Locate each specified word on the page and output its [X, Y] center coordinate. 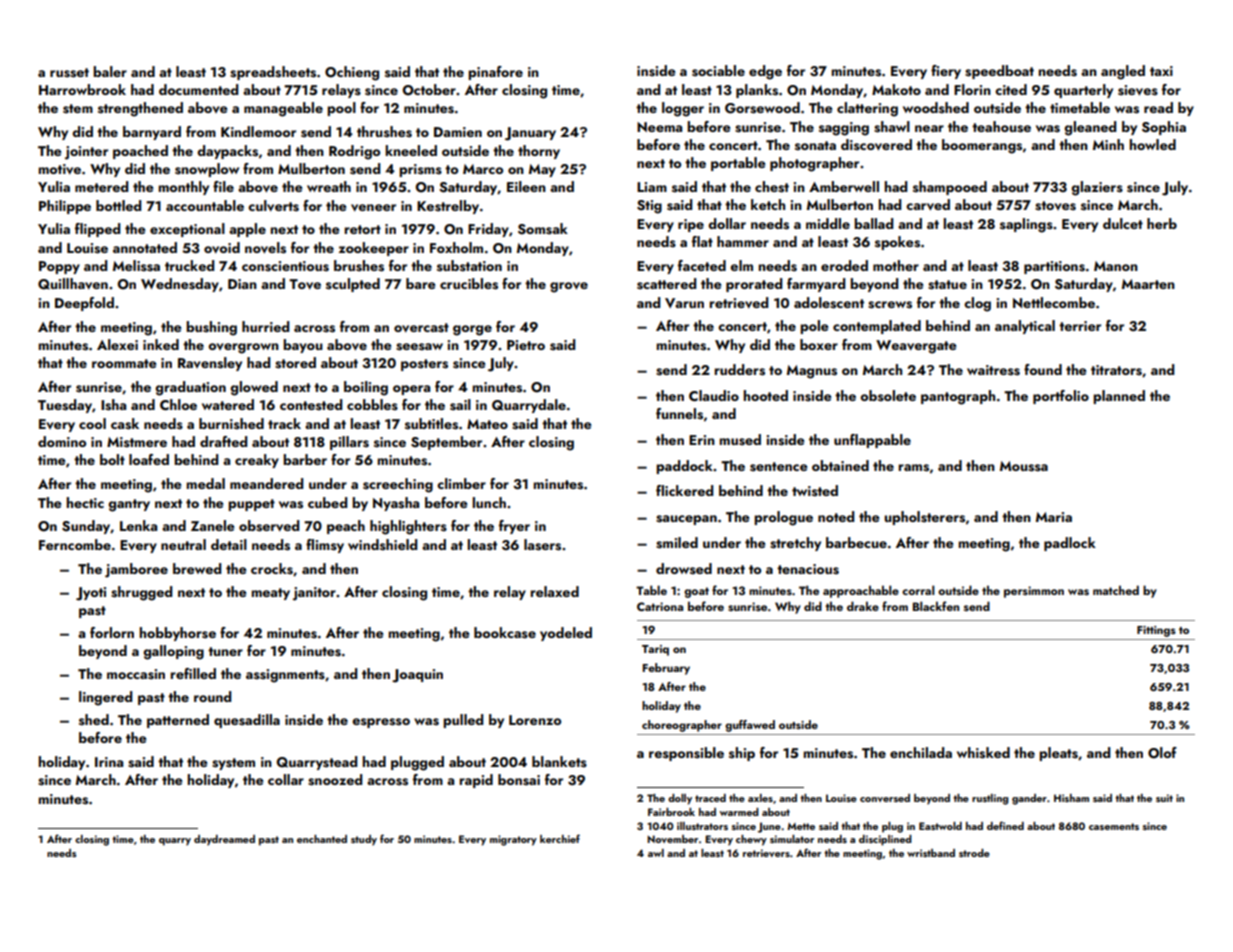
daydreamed [224, 840]
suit [1164, 798]
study [364, 840]
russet [69, 73]
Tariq [655, 650]
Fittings [1156, 631]
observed [269, 526]
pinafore [495, 73]
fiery [946, 72]
